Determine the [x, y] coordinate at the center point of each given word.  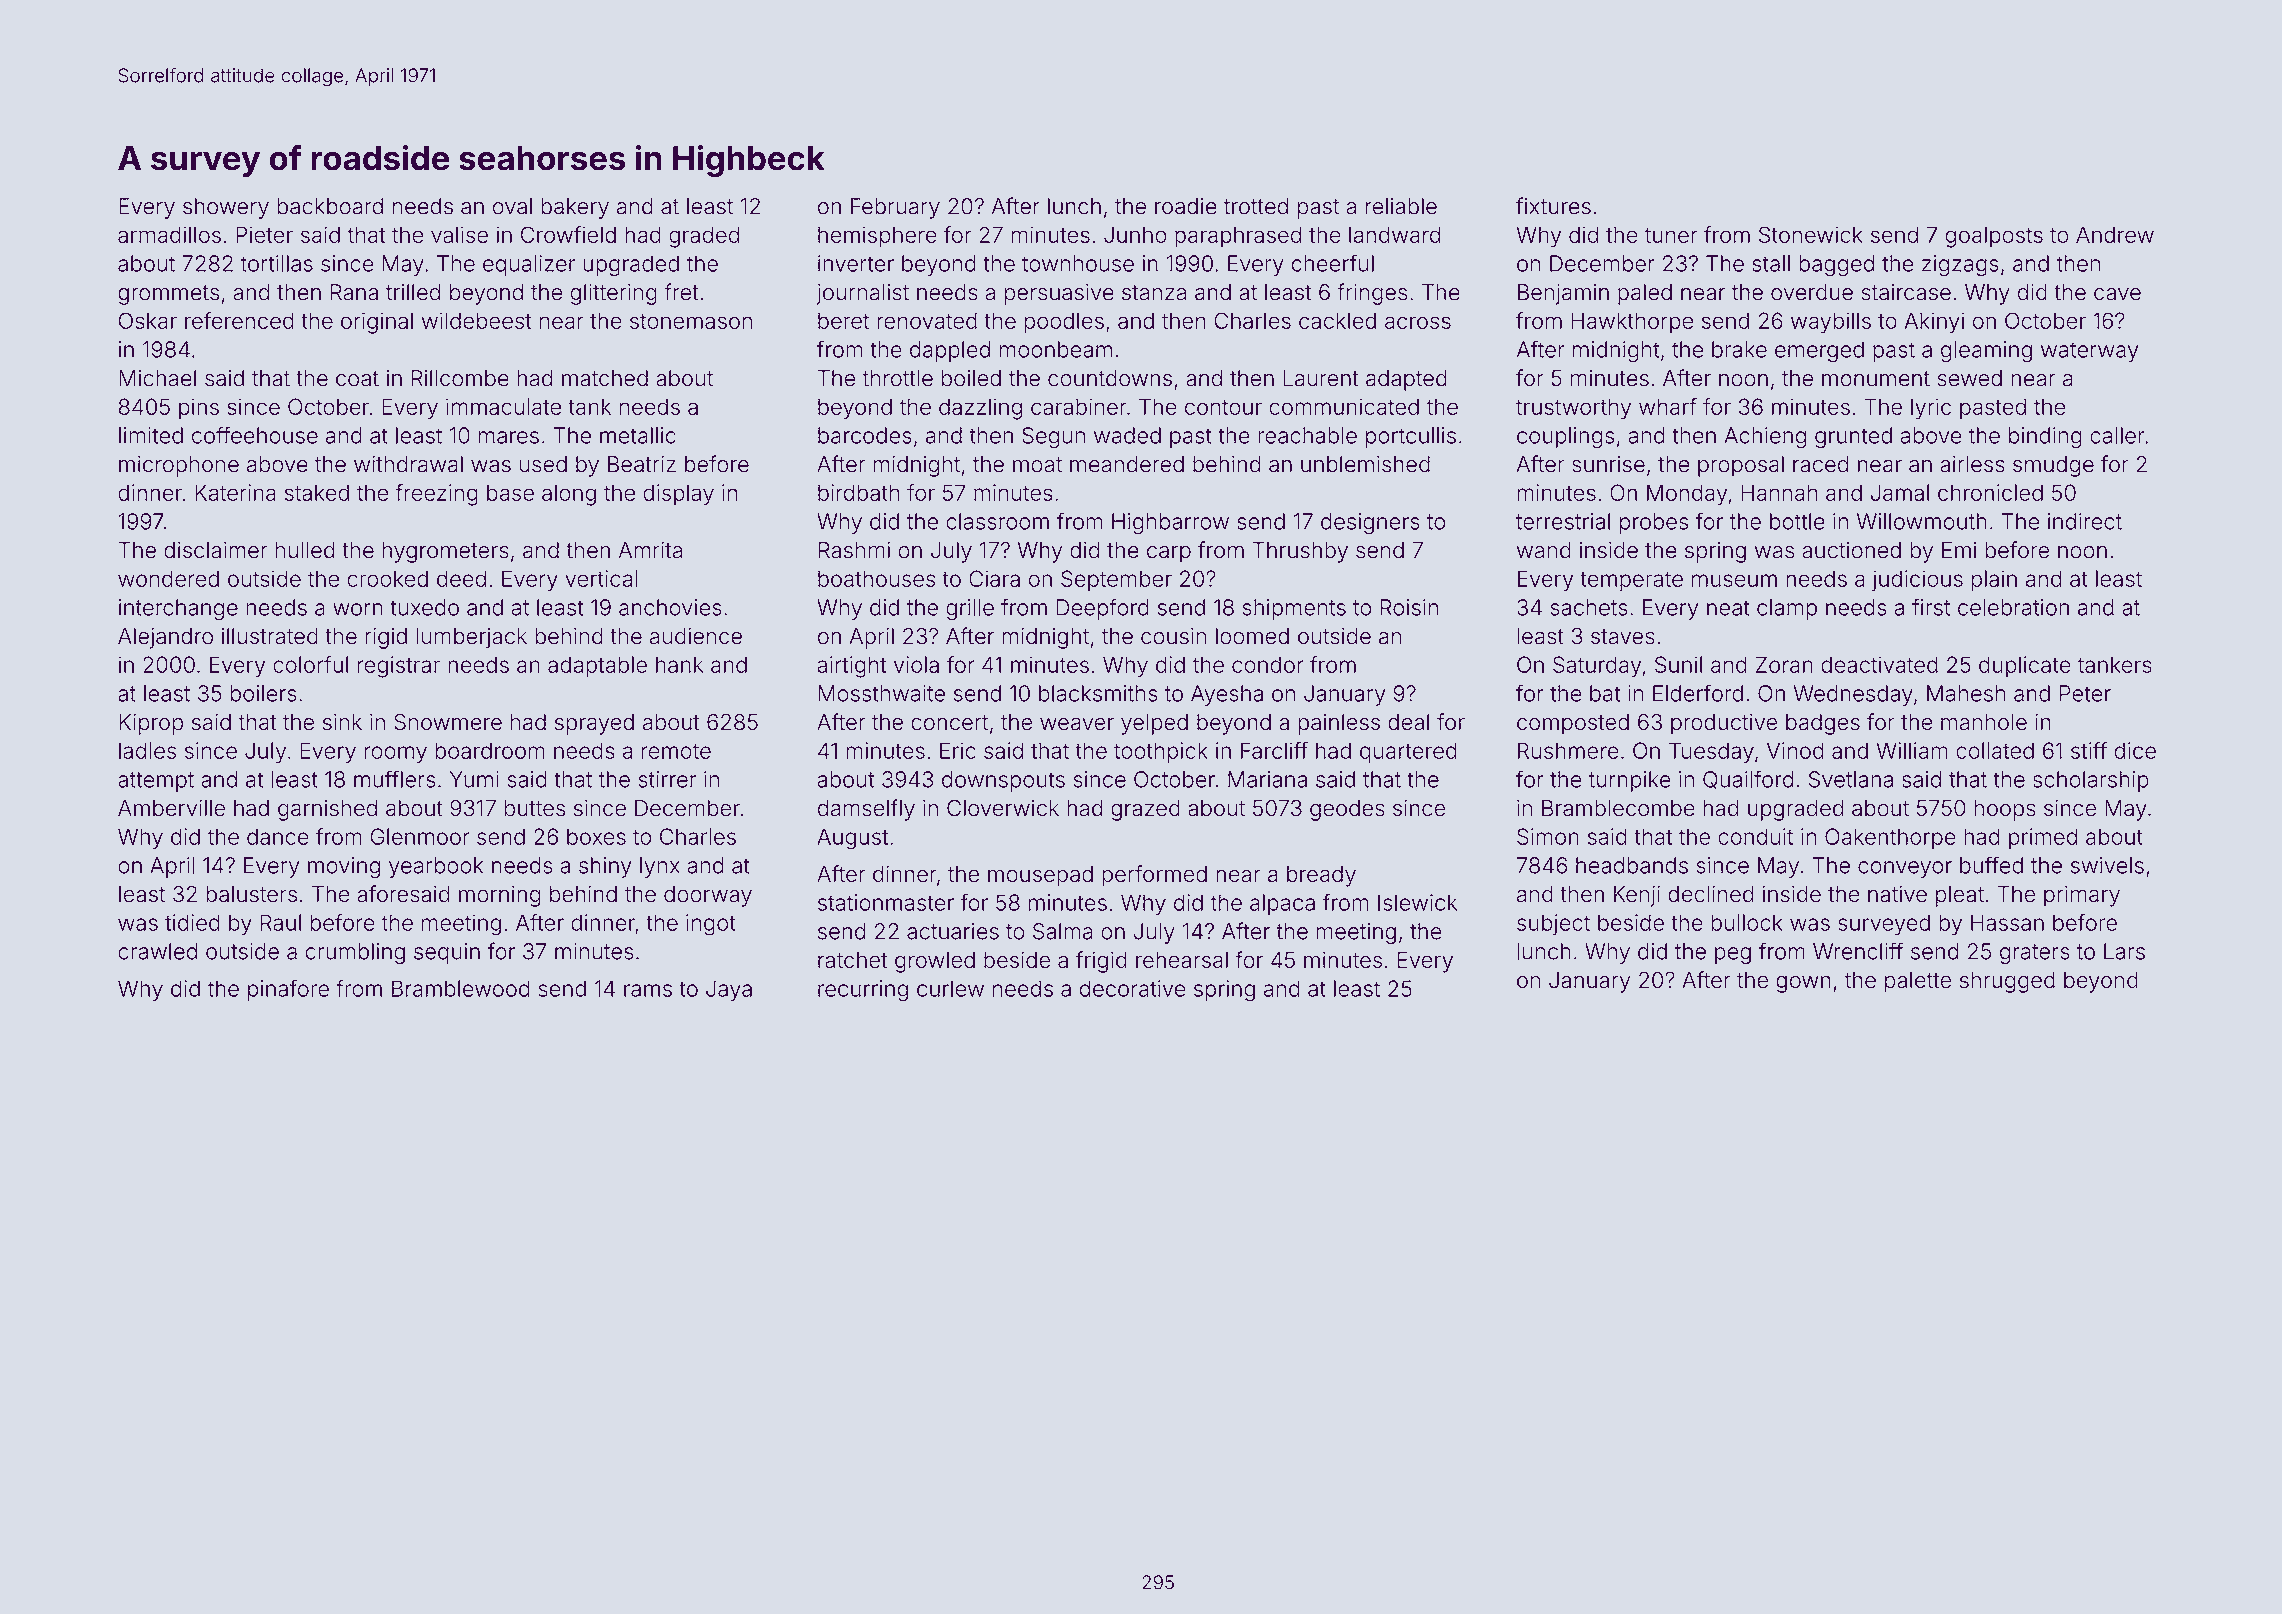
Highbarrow [1170, 523]
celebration [2013, 607]
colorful [310, 664]
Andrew [2115, 235]
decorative [1133, 988]
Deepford [1103, 609]
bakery [575, 208]
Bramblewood [461, 988]
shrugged [2007, 982]
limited [151, 435]
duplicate [2025, 666]
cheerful [1332, 263]
